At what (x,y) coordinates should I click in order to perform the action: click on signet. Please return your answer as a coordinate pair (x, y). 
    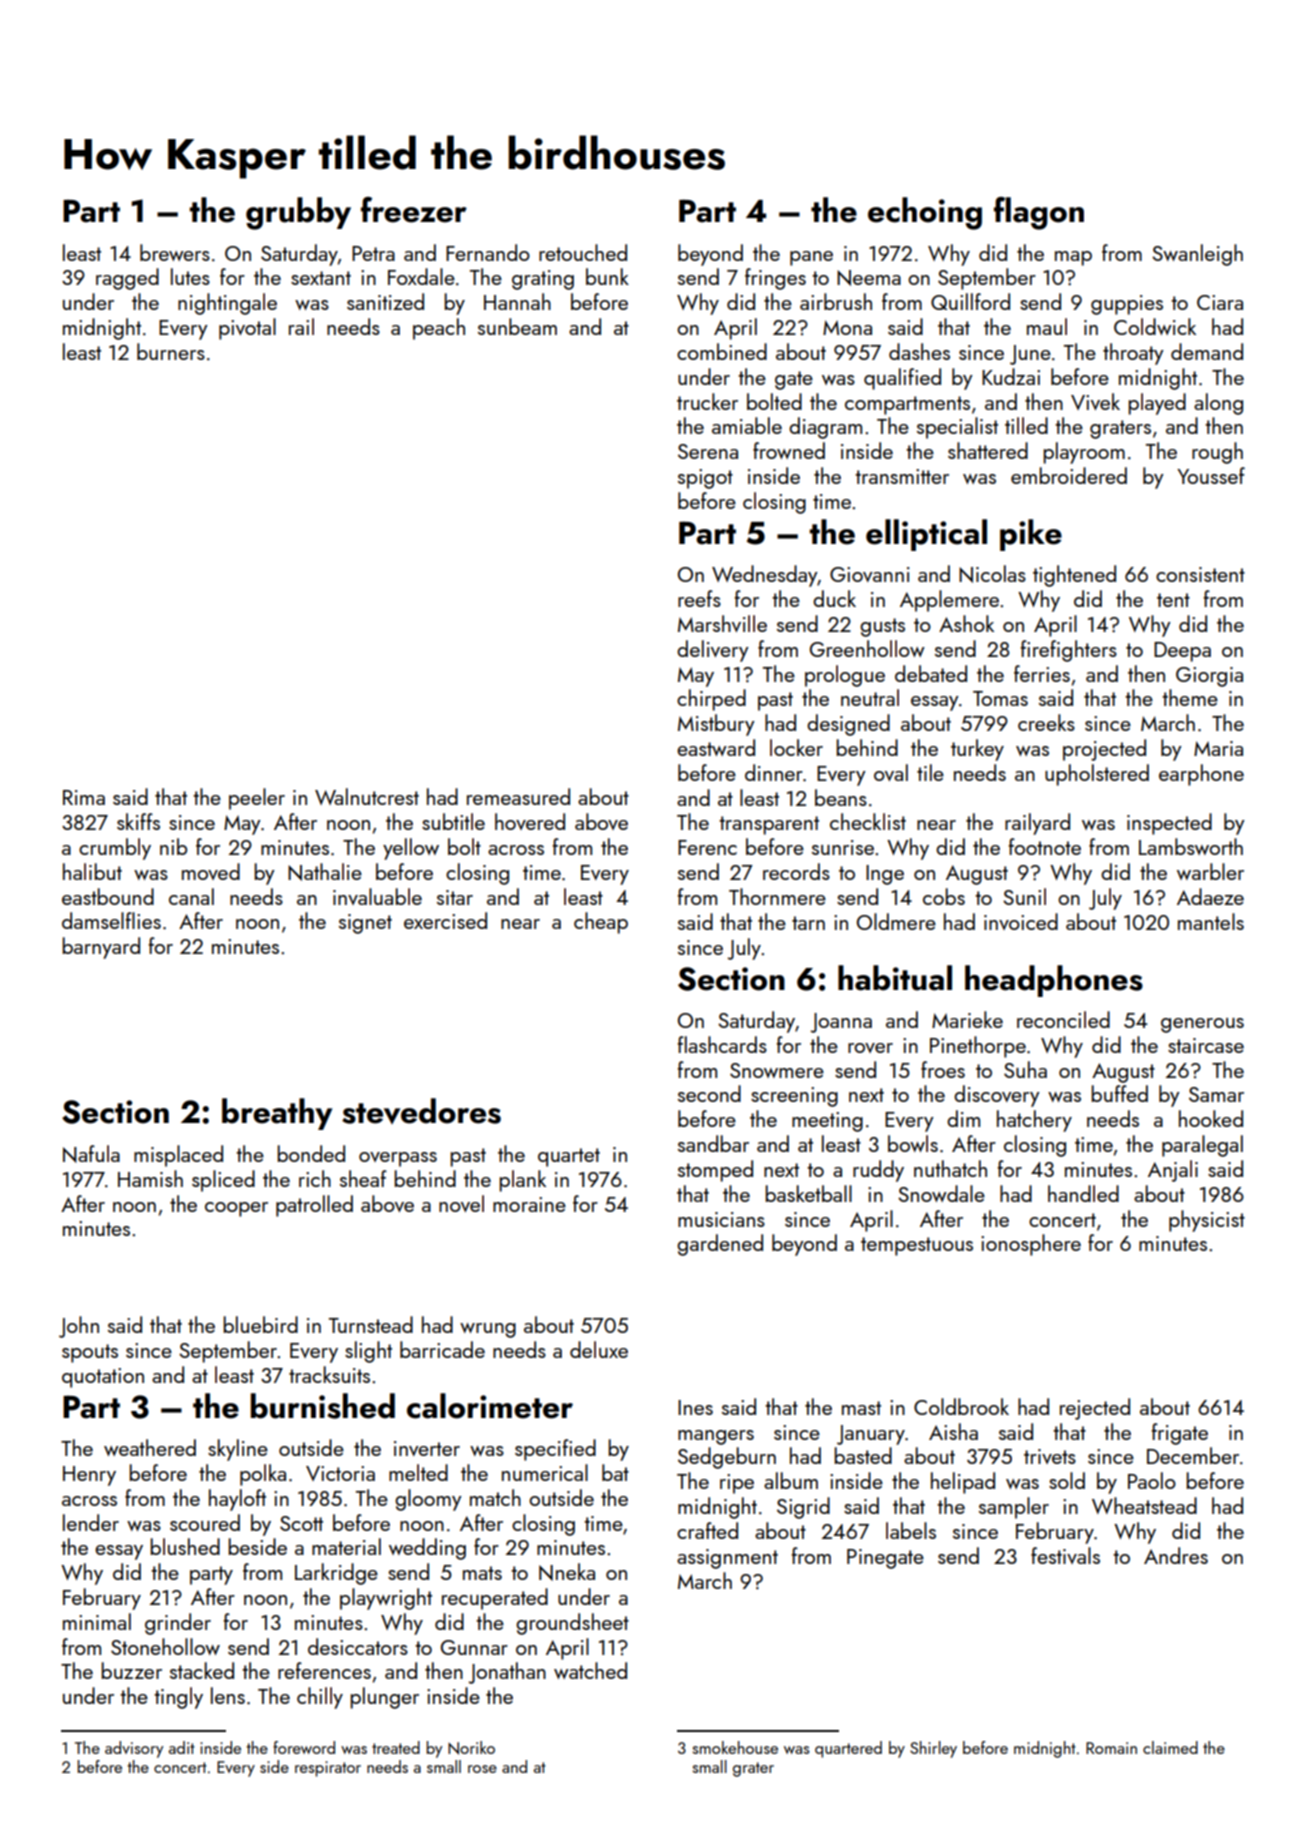
    Looking at the image, I should click on (365, 924).
